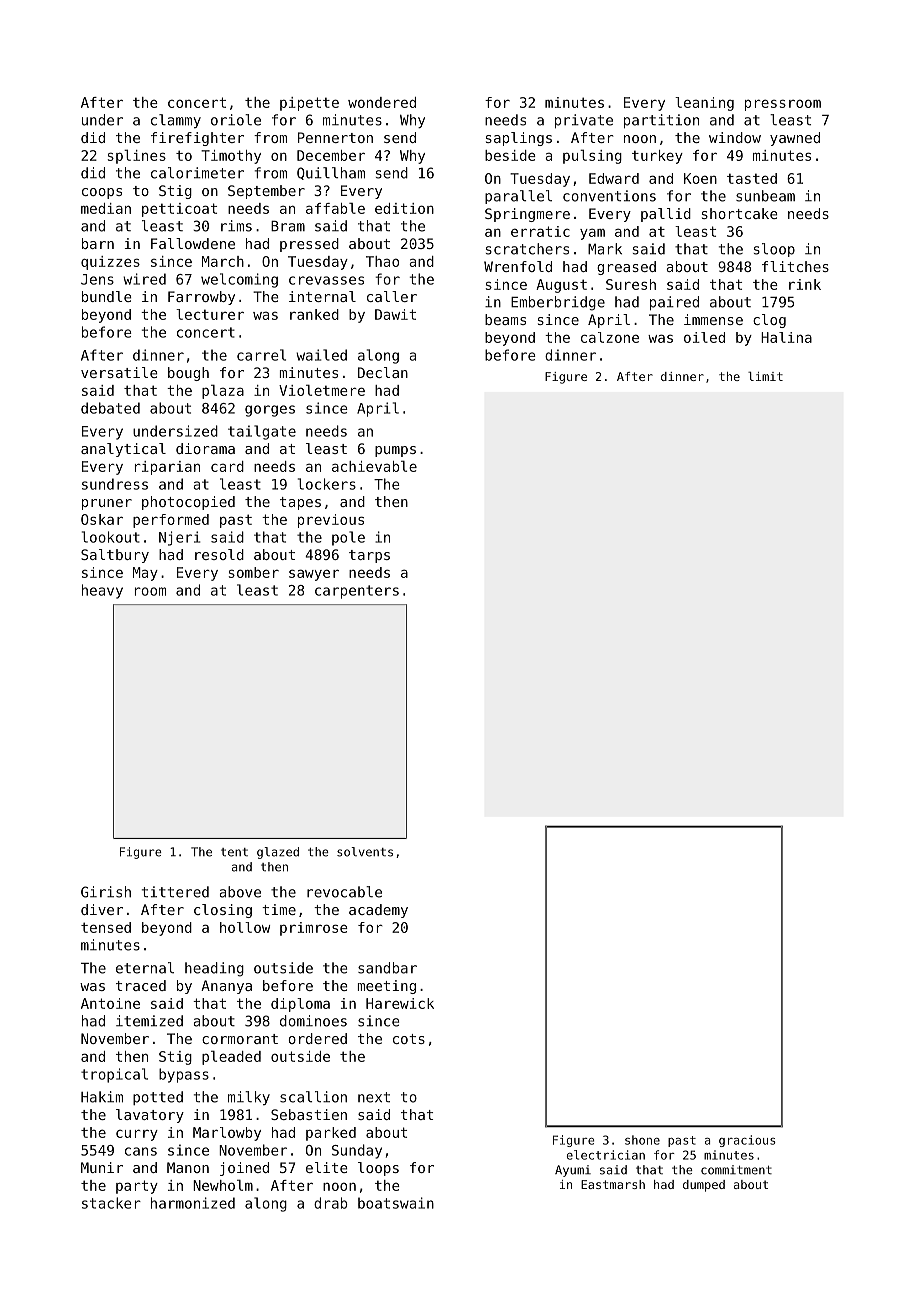  I want to click on tarps, so click(369, 556).
